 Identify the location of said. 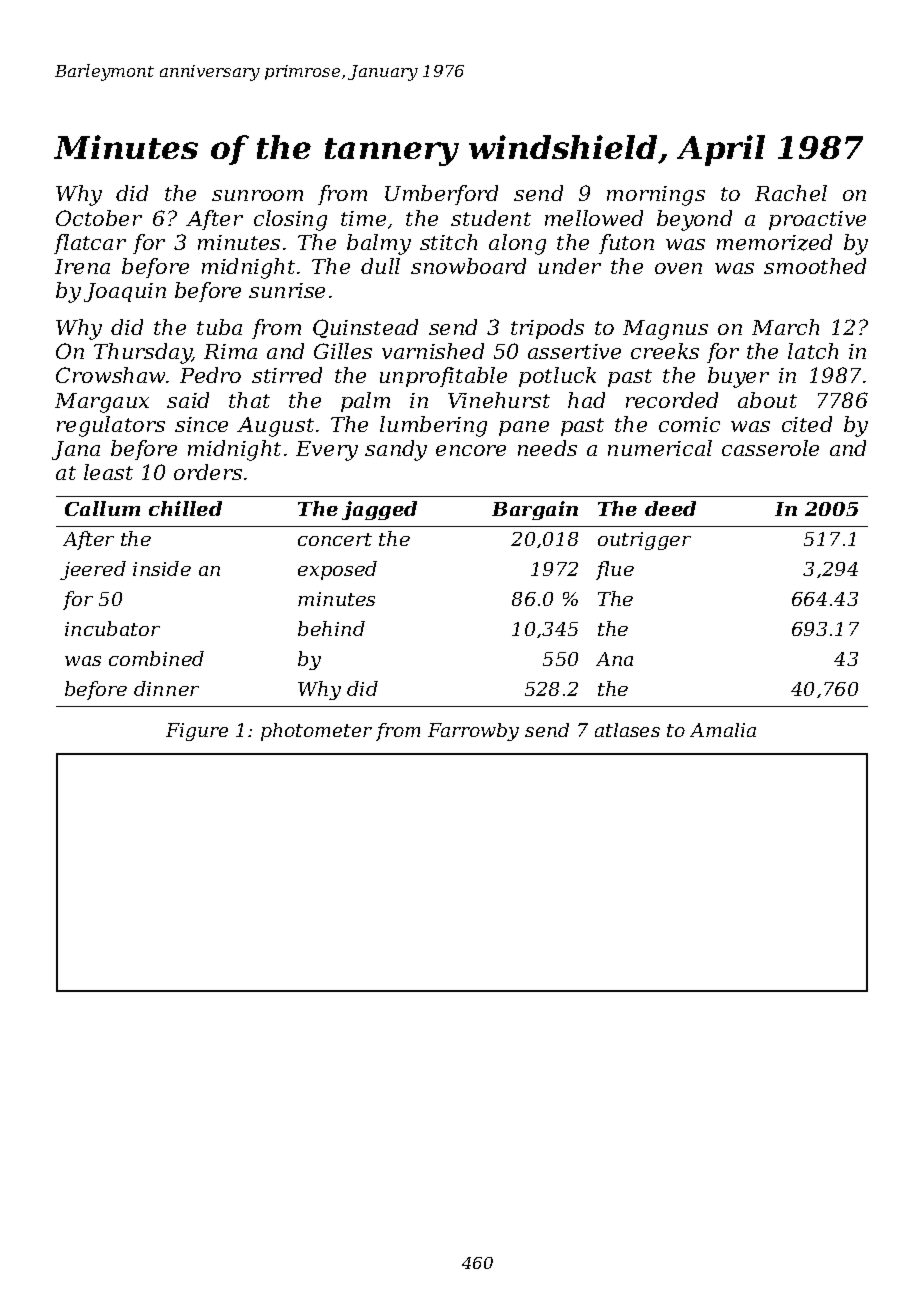
(188, 400).
